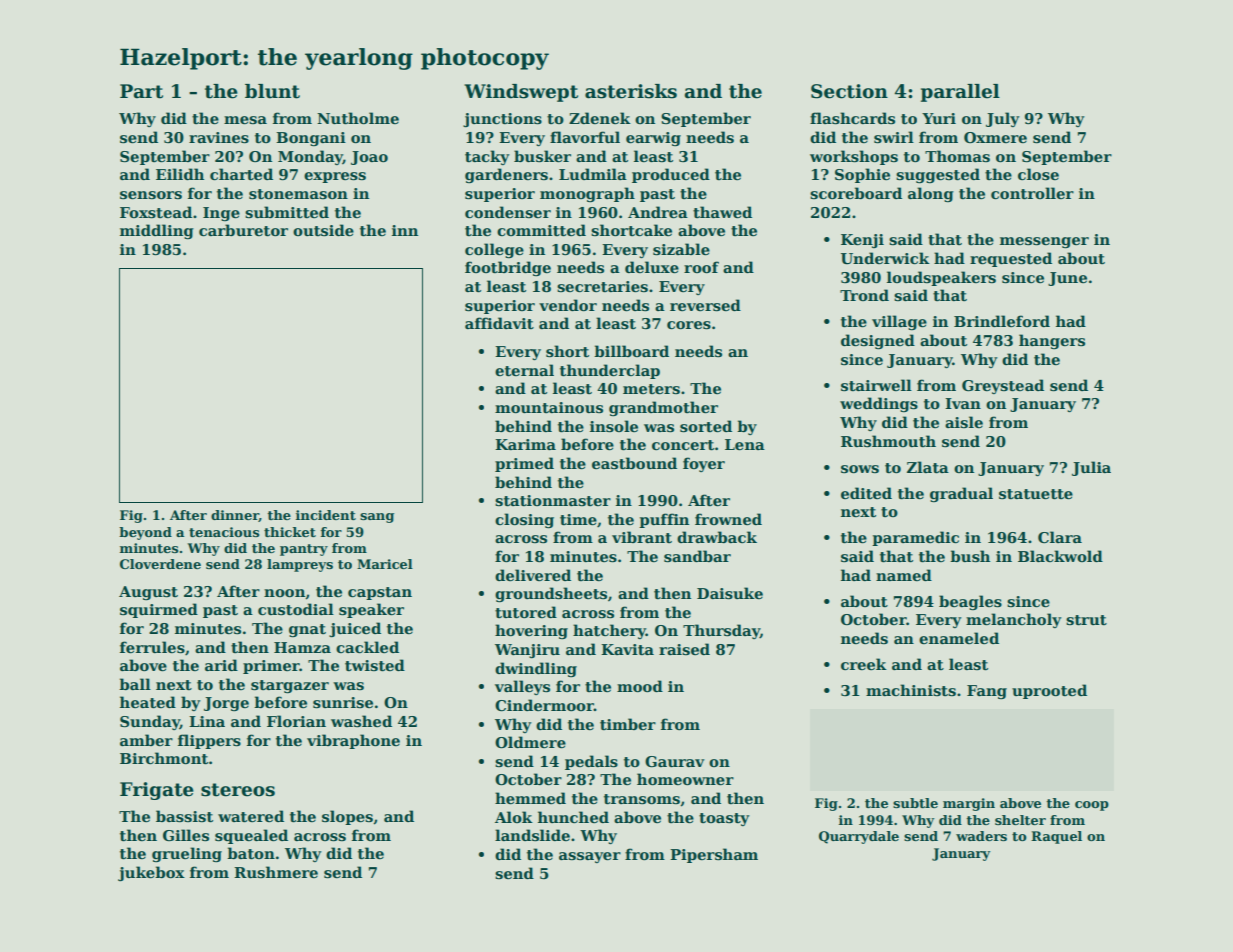 The height and width of the page is (952, 1233). I want to click on mountainous, so click(549, 408).
